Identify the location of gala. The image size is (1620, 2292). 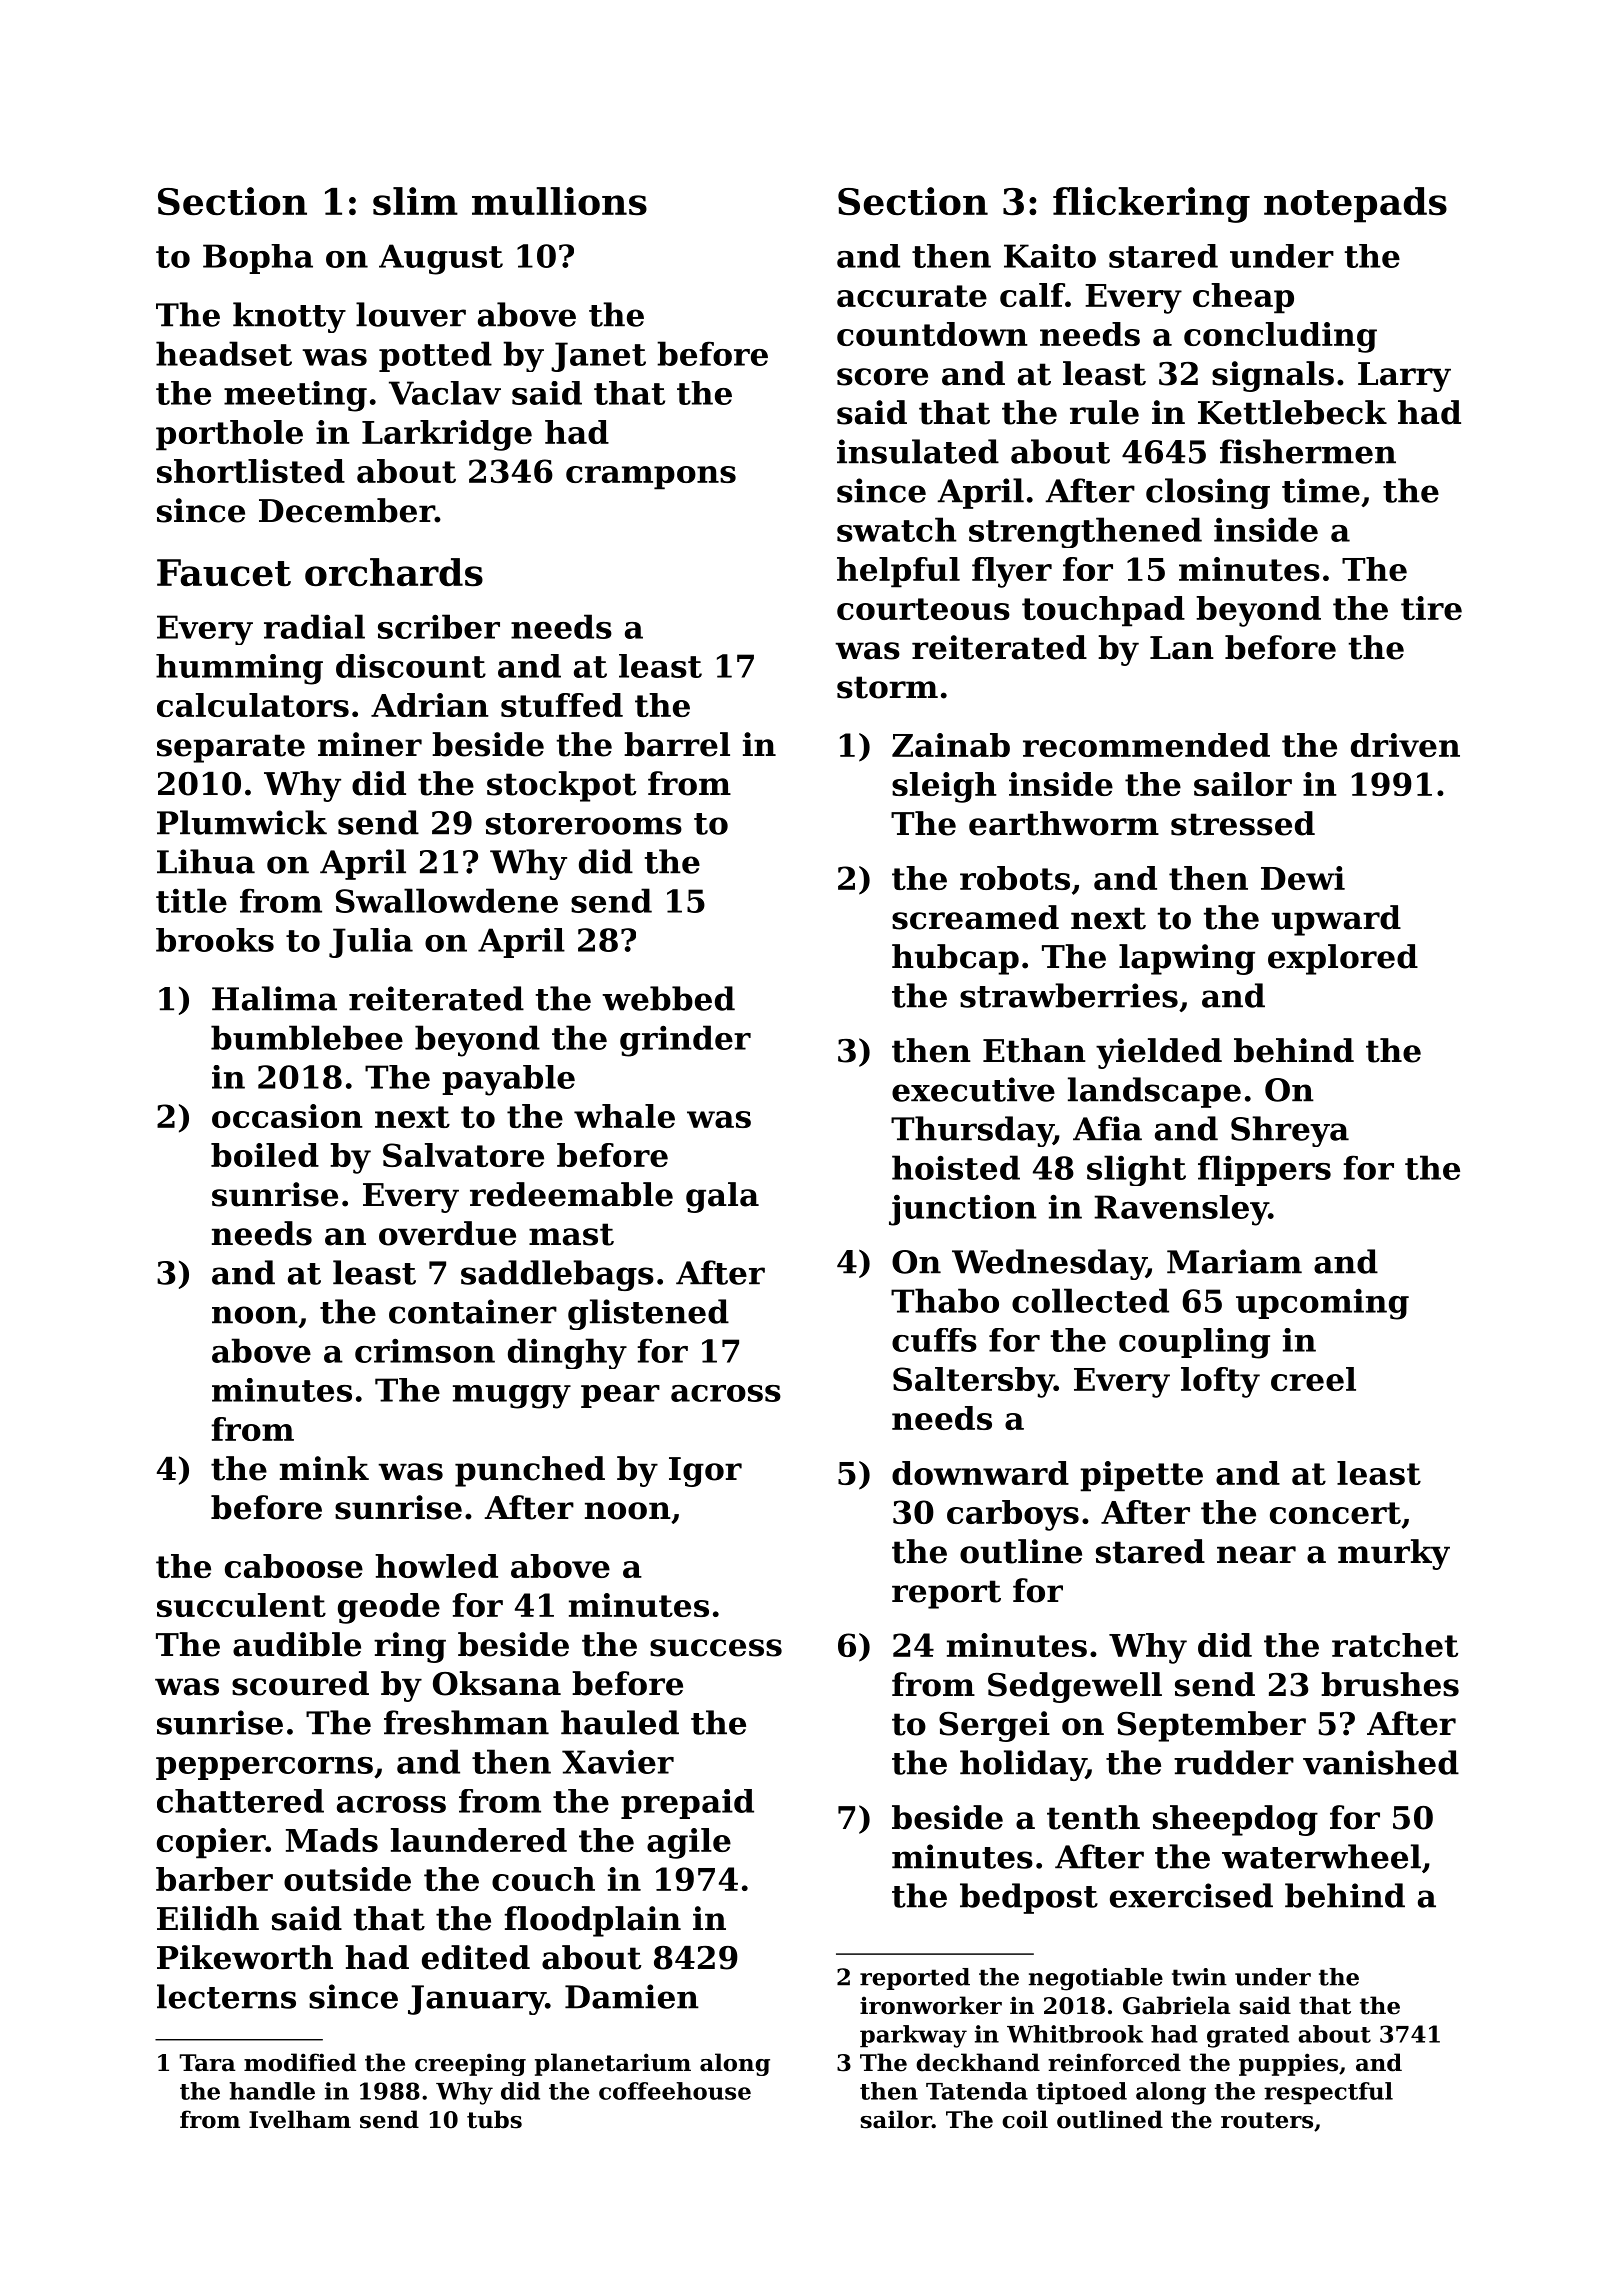
(722, 1197).
